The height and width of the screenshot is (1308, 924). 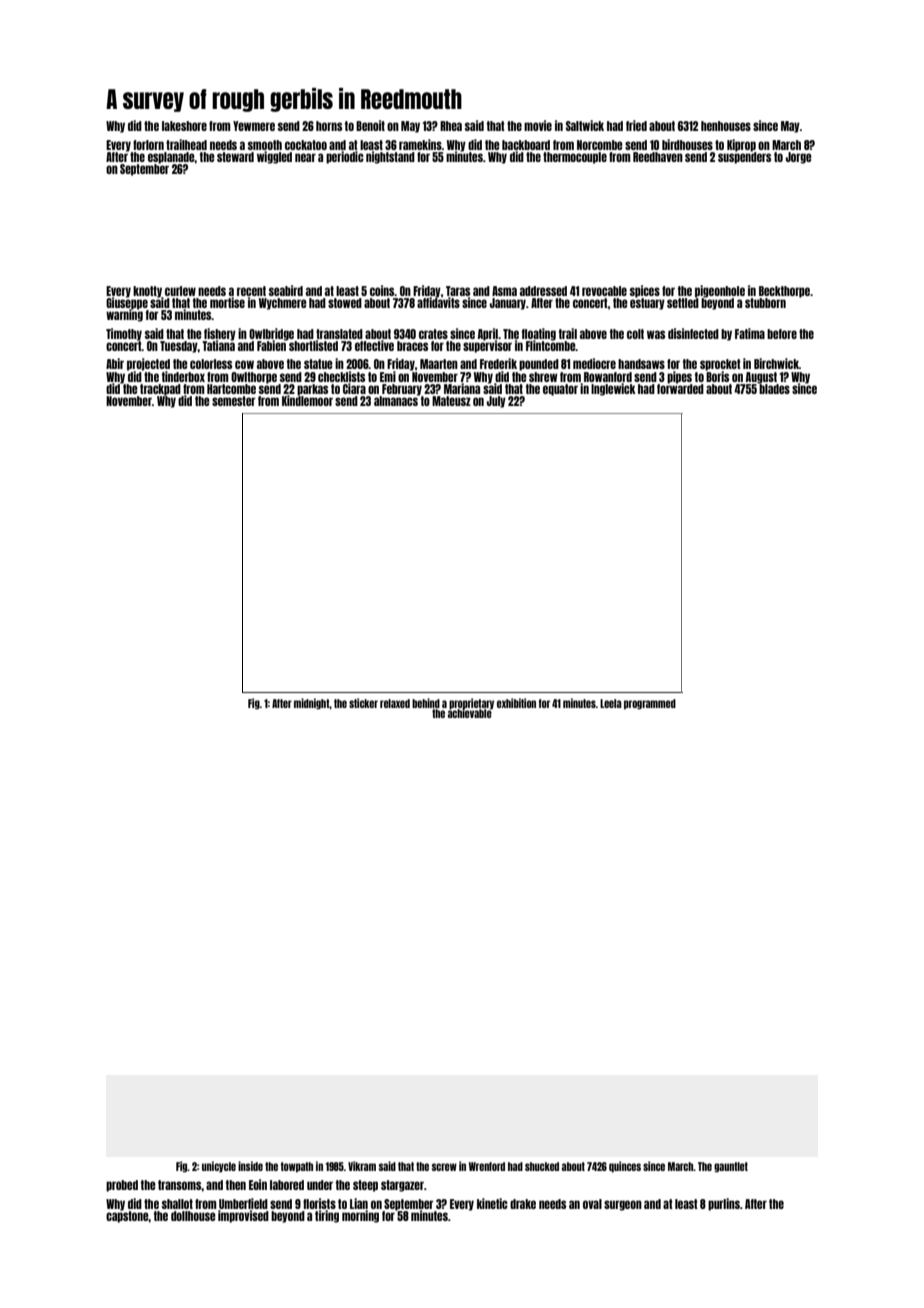 I want to click on morning, so click(x=360, y=1216).
